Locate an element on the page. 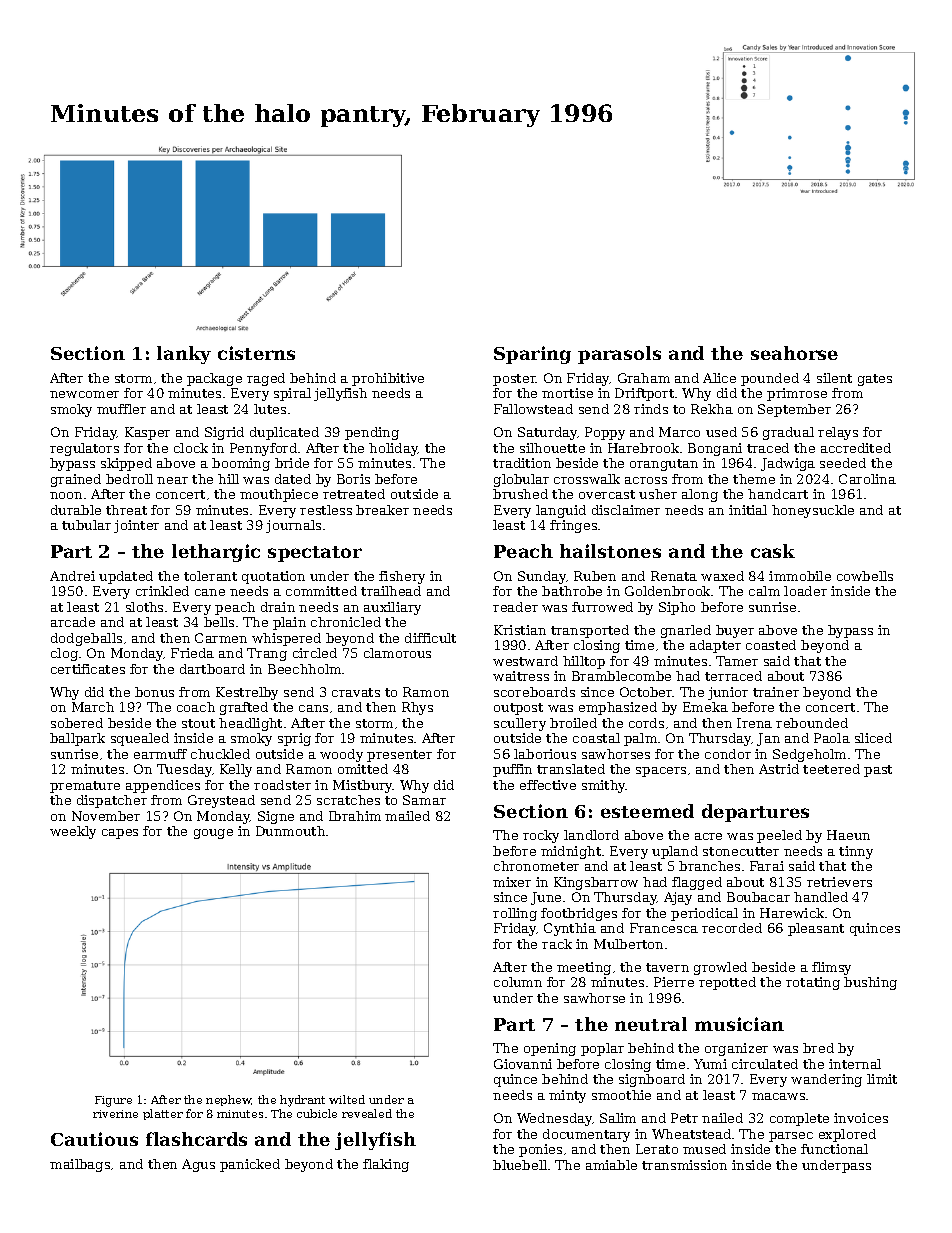 The height and width of the image is (1233, 952). jointer is located at coordinates (136, 526).
